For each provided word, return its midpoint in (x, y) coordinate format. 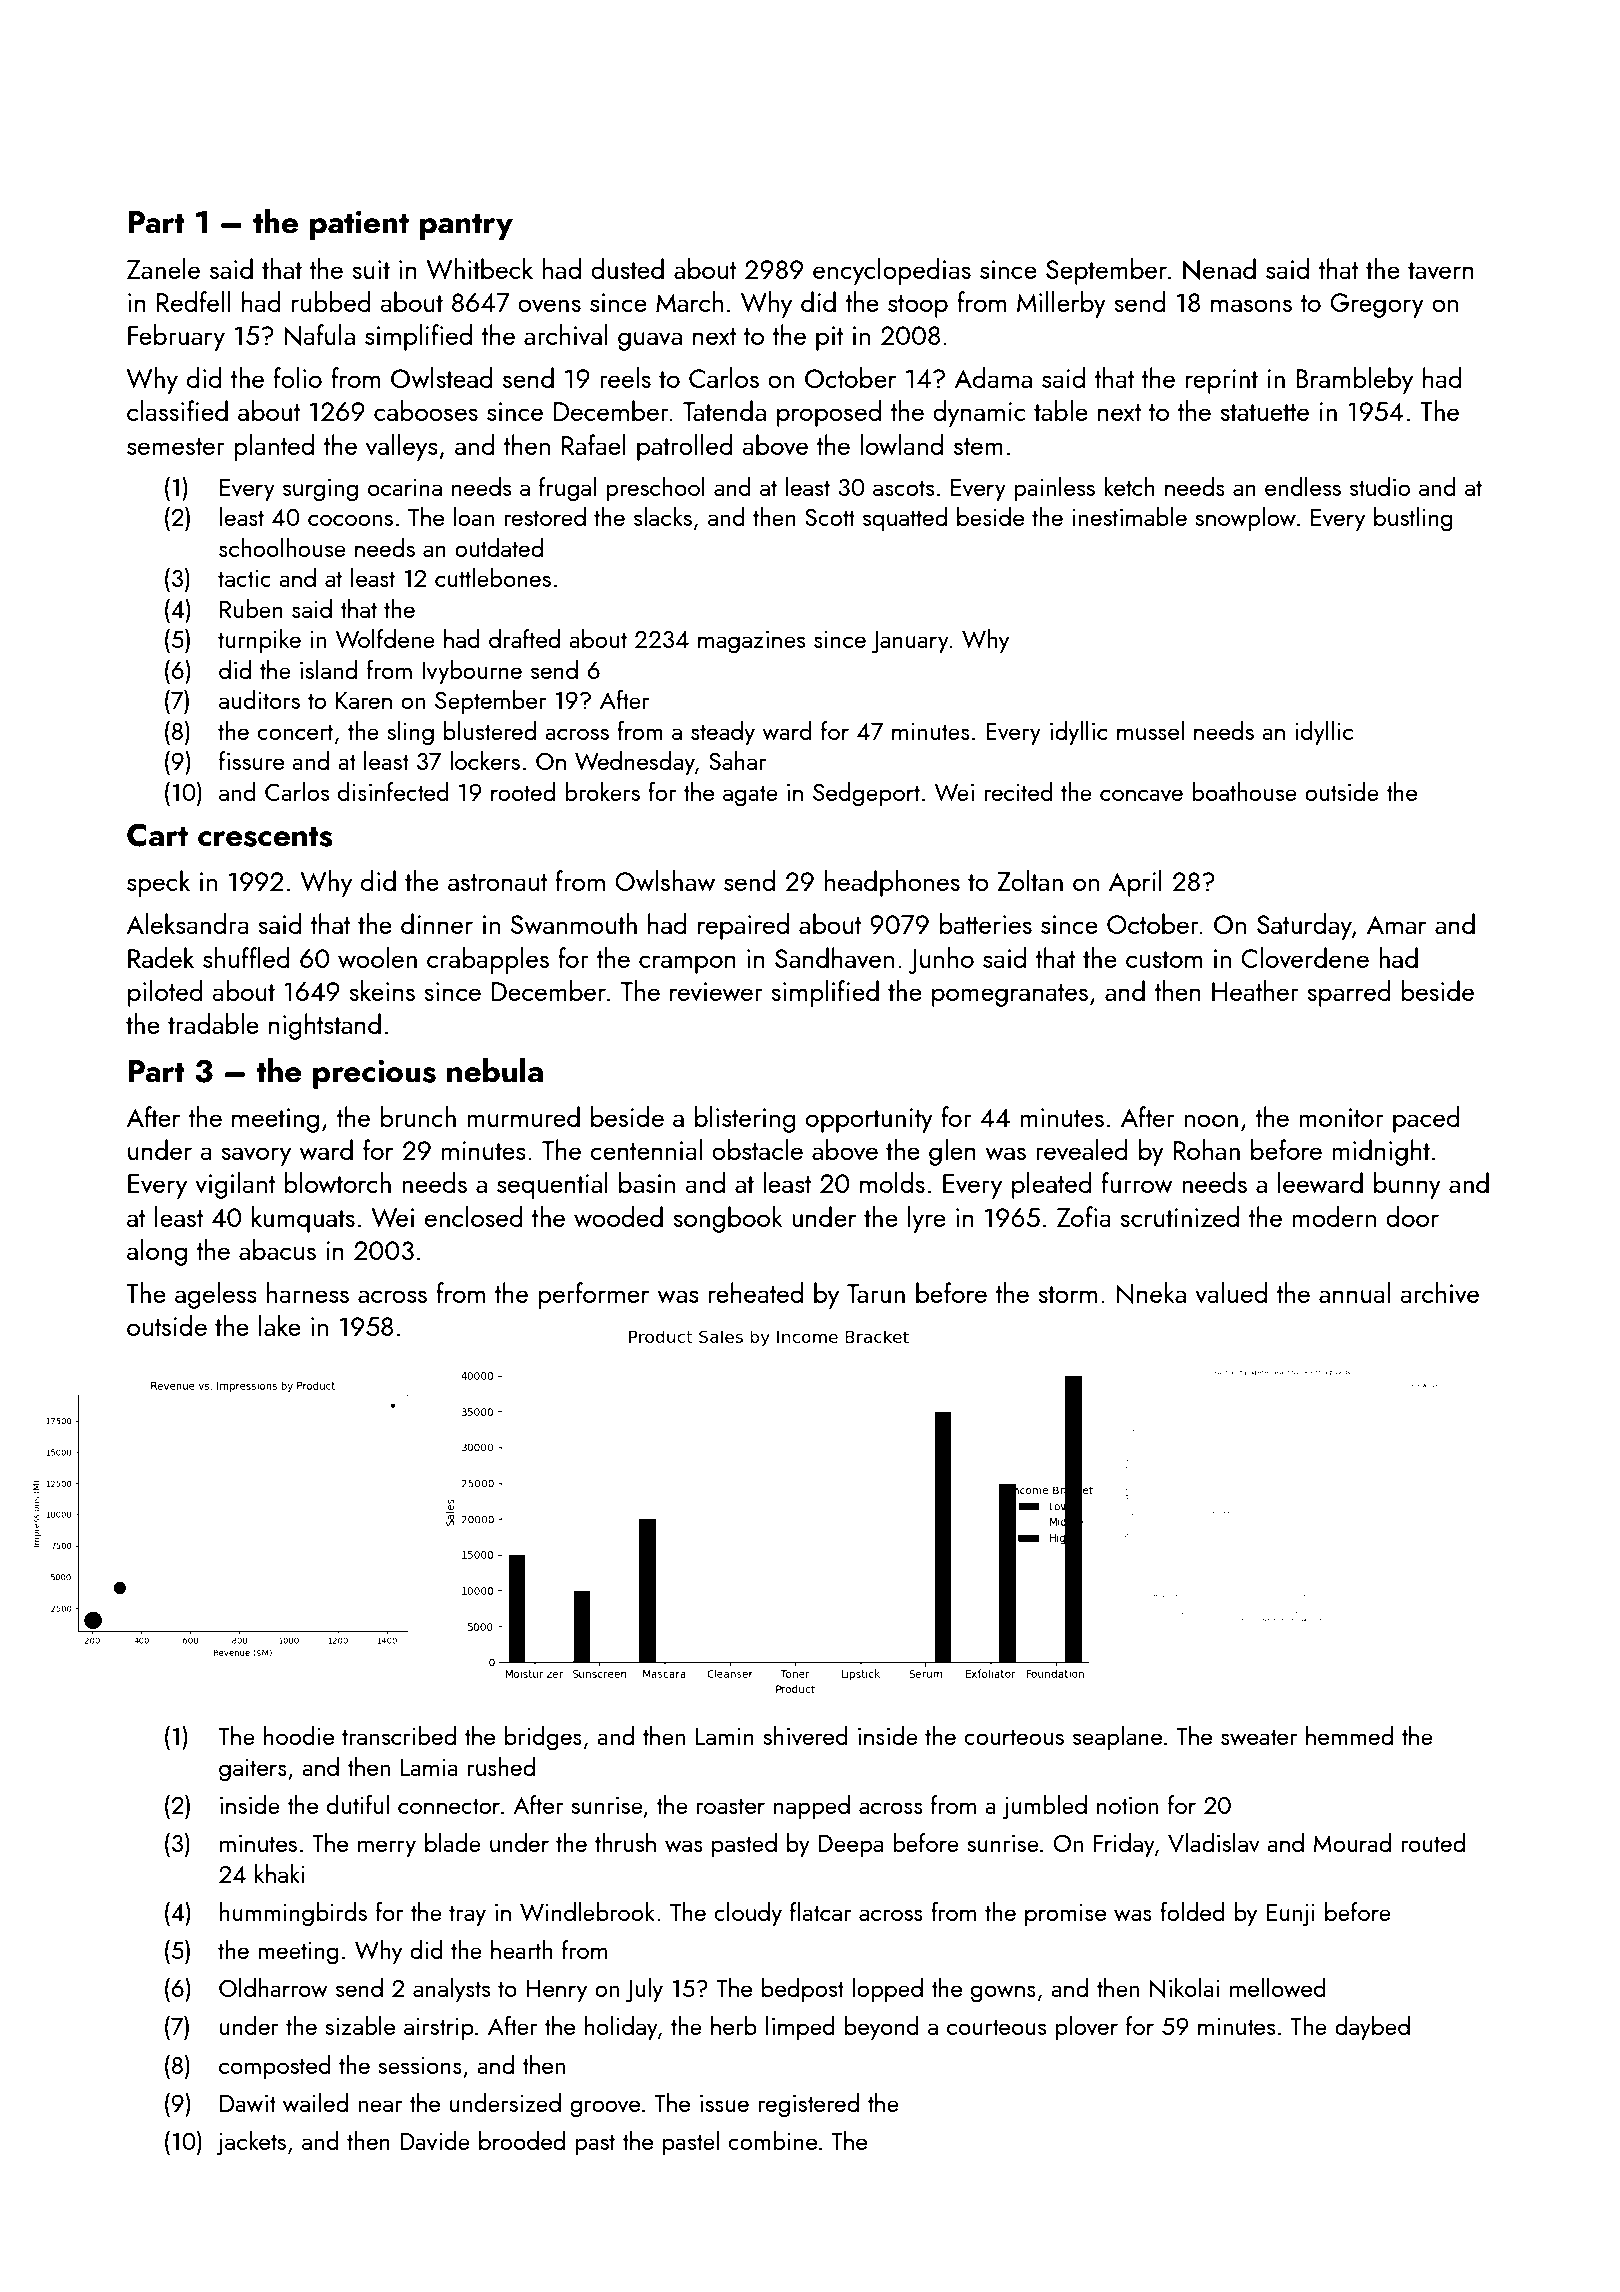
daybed (1372, 2028)
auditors (259, 699)
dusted (627, 268)
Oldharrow (273, 1987)
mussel (1150, 730)
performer (594, 1295)
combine (772, 2140)
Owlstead (442, 377)
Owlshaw (665, 880)
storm (1067, 1294)
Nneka (1151, 1293)
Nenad (1219, 269)
